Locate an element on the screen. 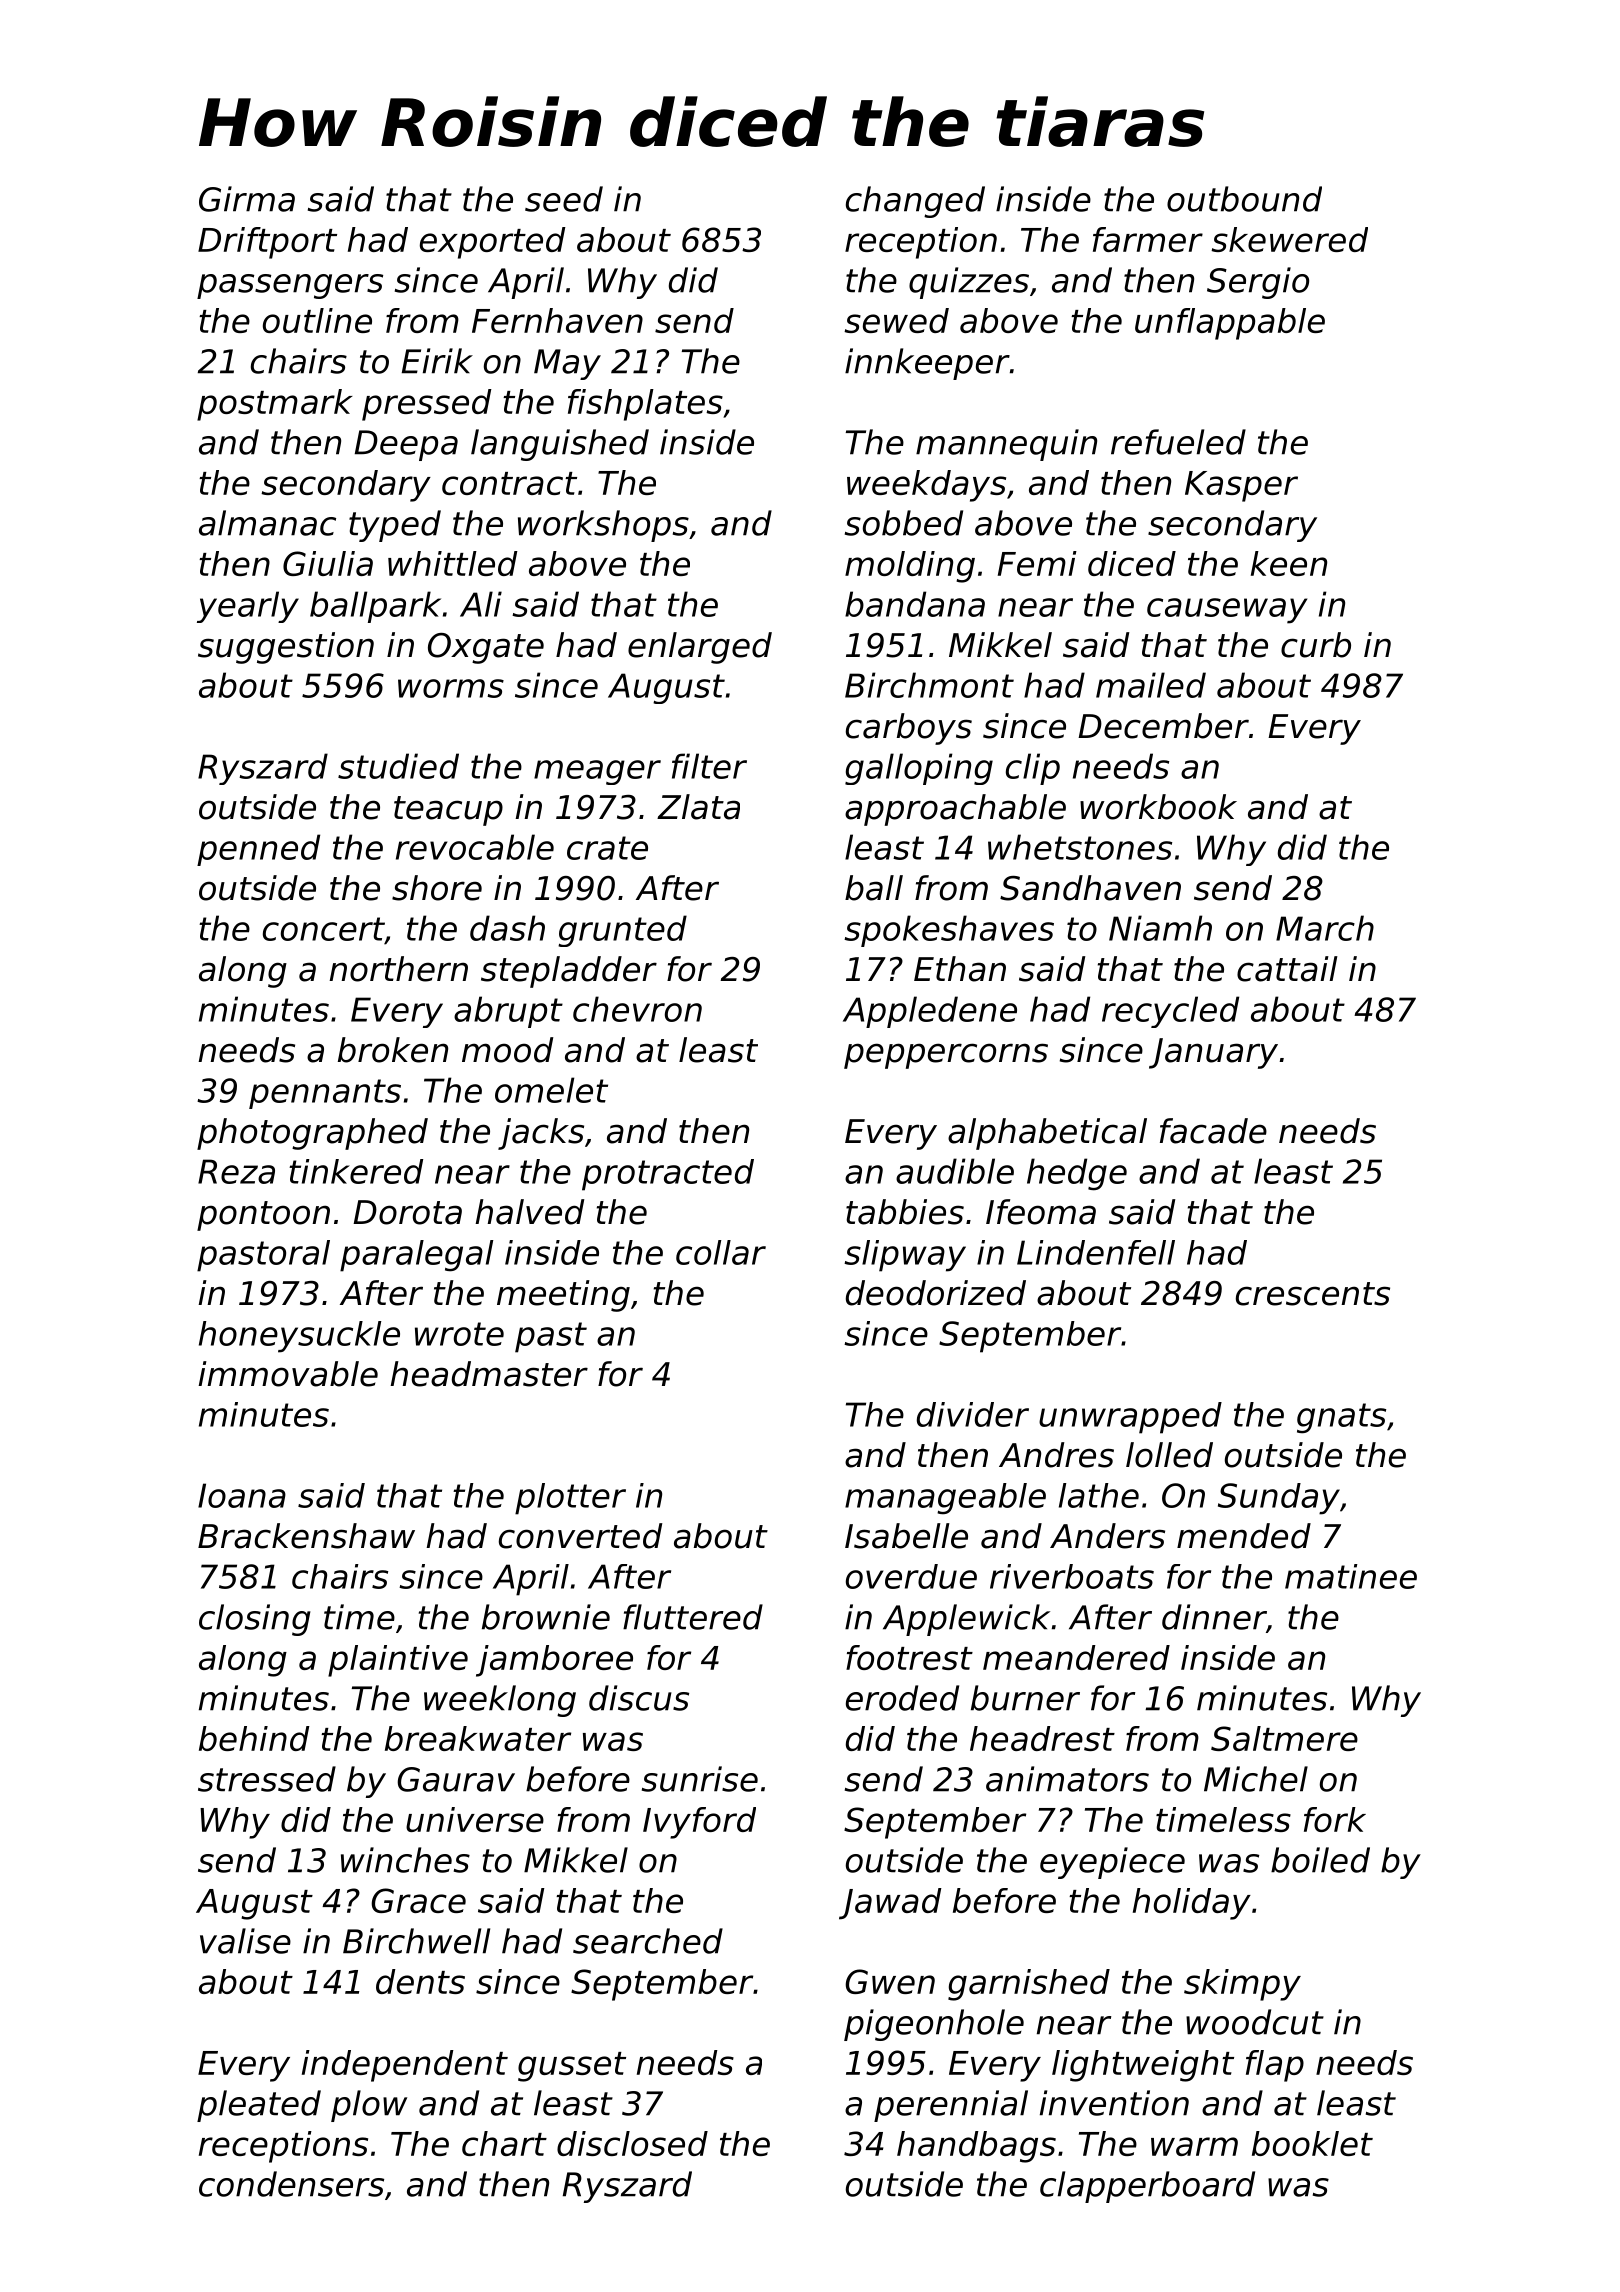 This screenshot has width=1620, height=2292. Girma is located at coordinates (247, 199).
